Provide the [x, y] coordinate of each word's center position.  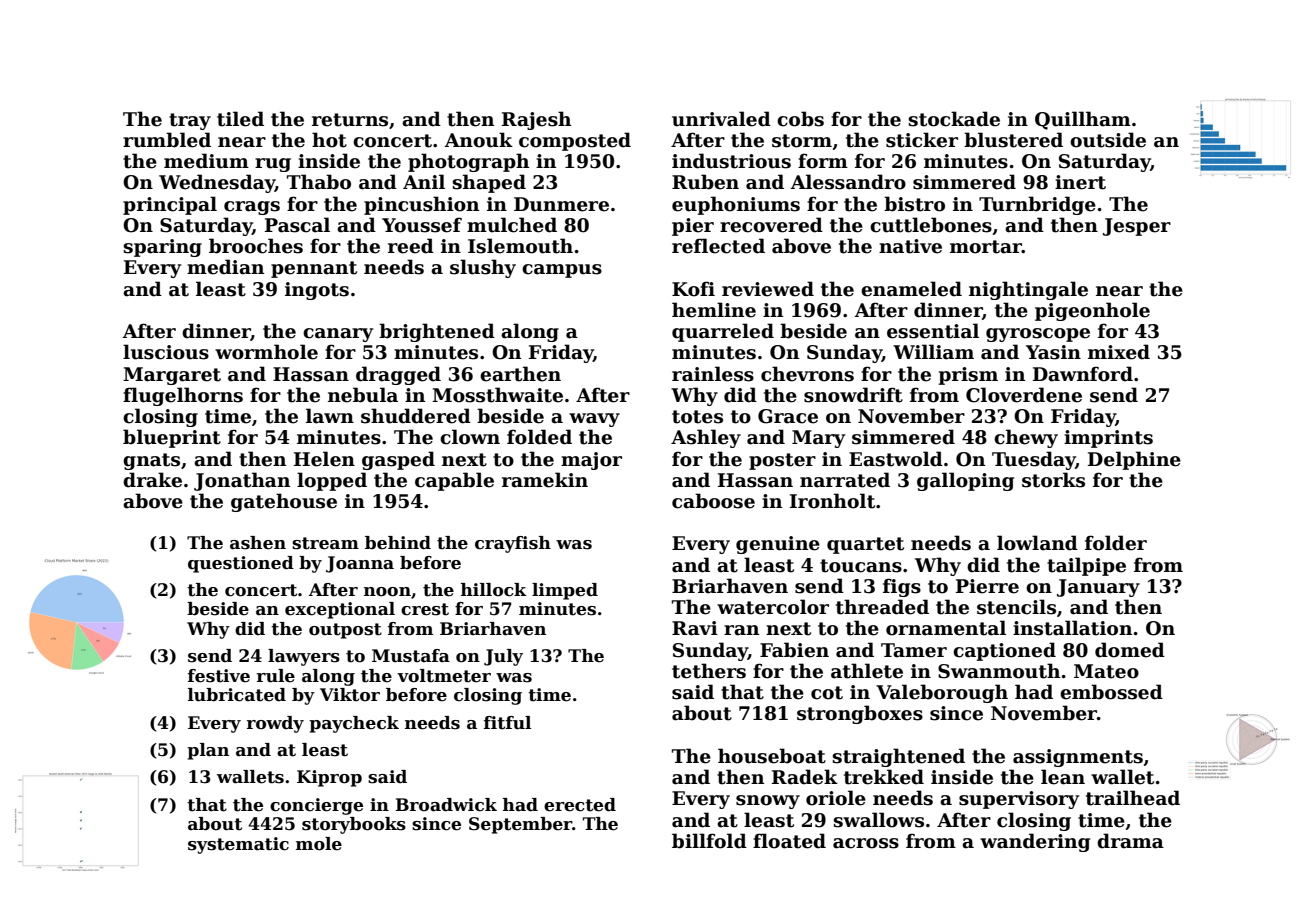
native [910, 246]
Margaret [172, 376]
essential [933, 331]
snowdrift [853, 395]
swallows [878, 820]
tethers [709, 671]
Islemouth [520, 246]
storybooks [354, 825]
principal [170, 205]
